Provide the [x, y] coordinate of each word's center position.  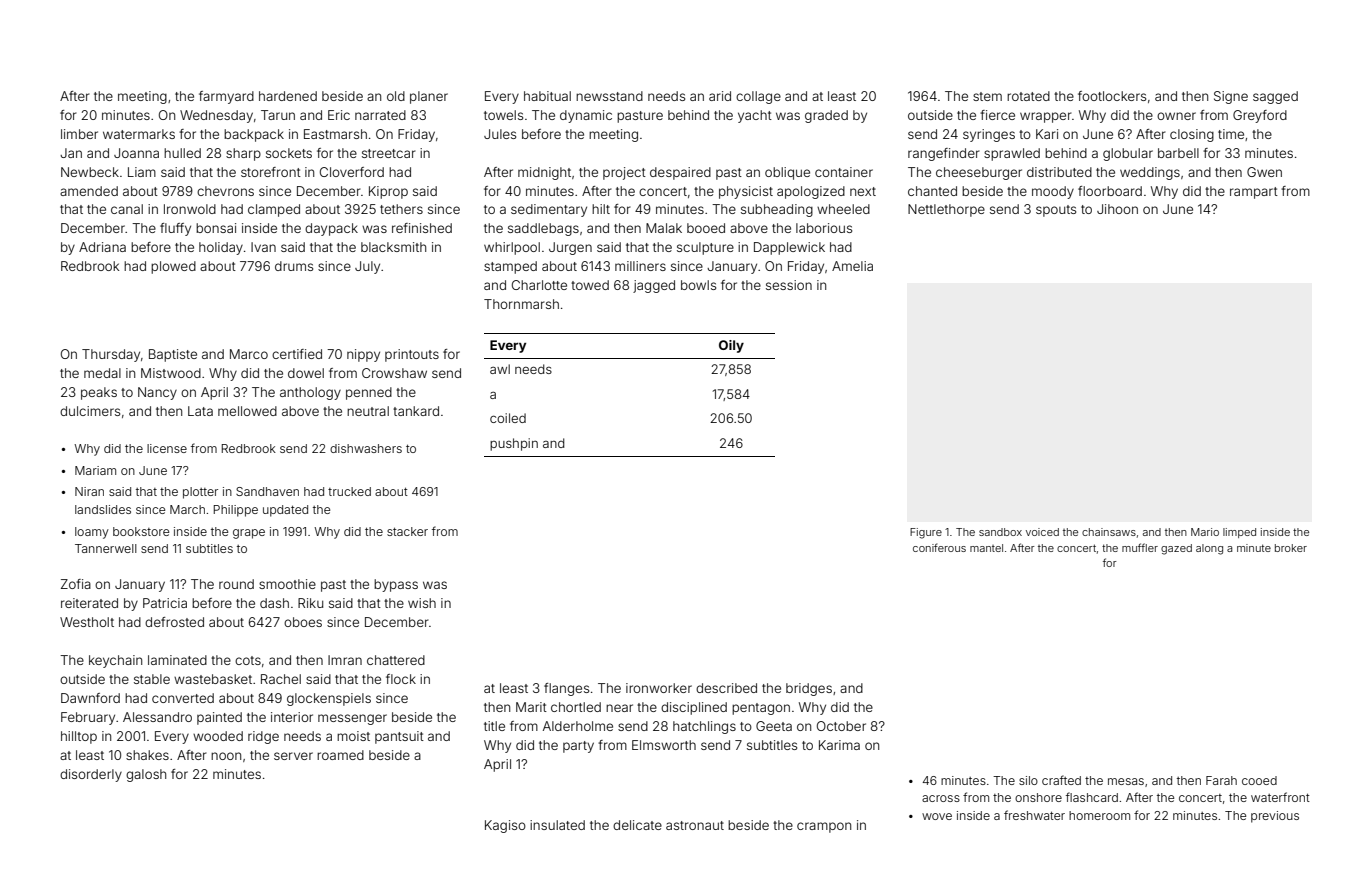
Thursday [111, 355]
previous [1275, 817]
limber [79, 134]
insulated [557, 825]
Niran [89, 491]
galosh [146, 775]
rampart [1254, 193]
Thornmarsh [521, 304]
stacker [407, 531]
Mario [1205, 532]
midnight [544, 173]
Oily [731, 346]
